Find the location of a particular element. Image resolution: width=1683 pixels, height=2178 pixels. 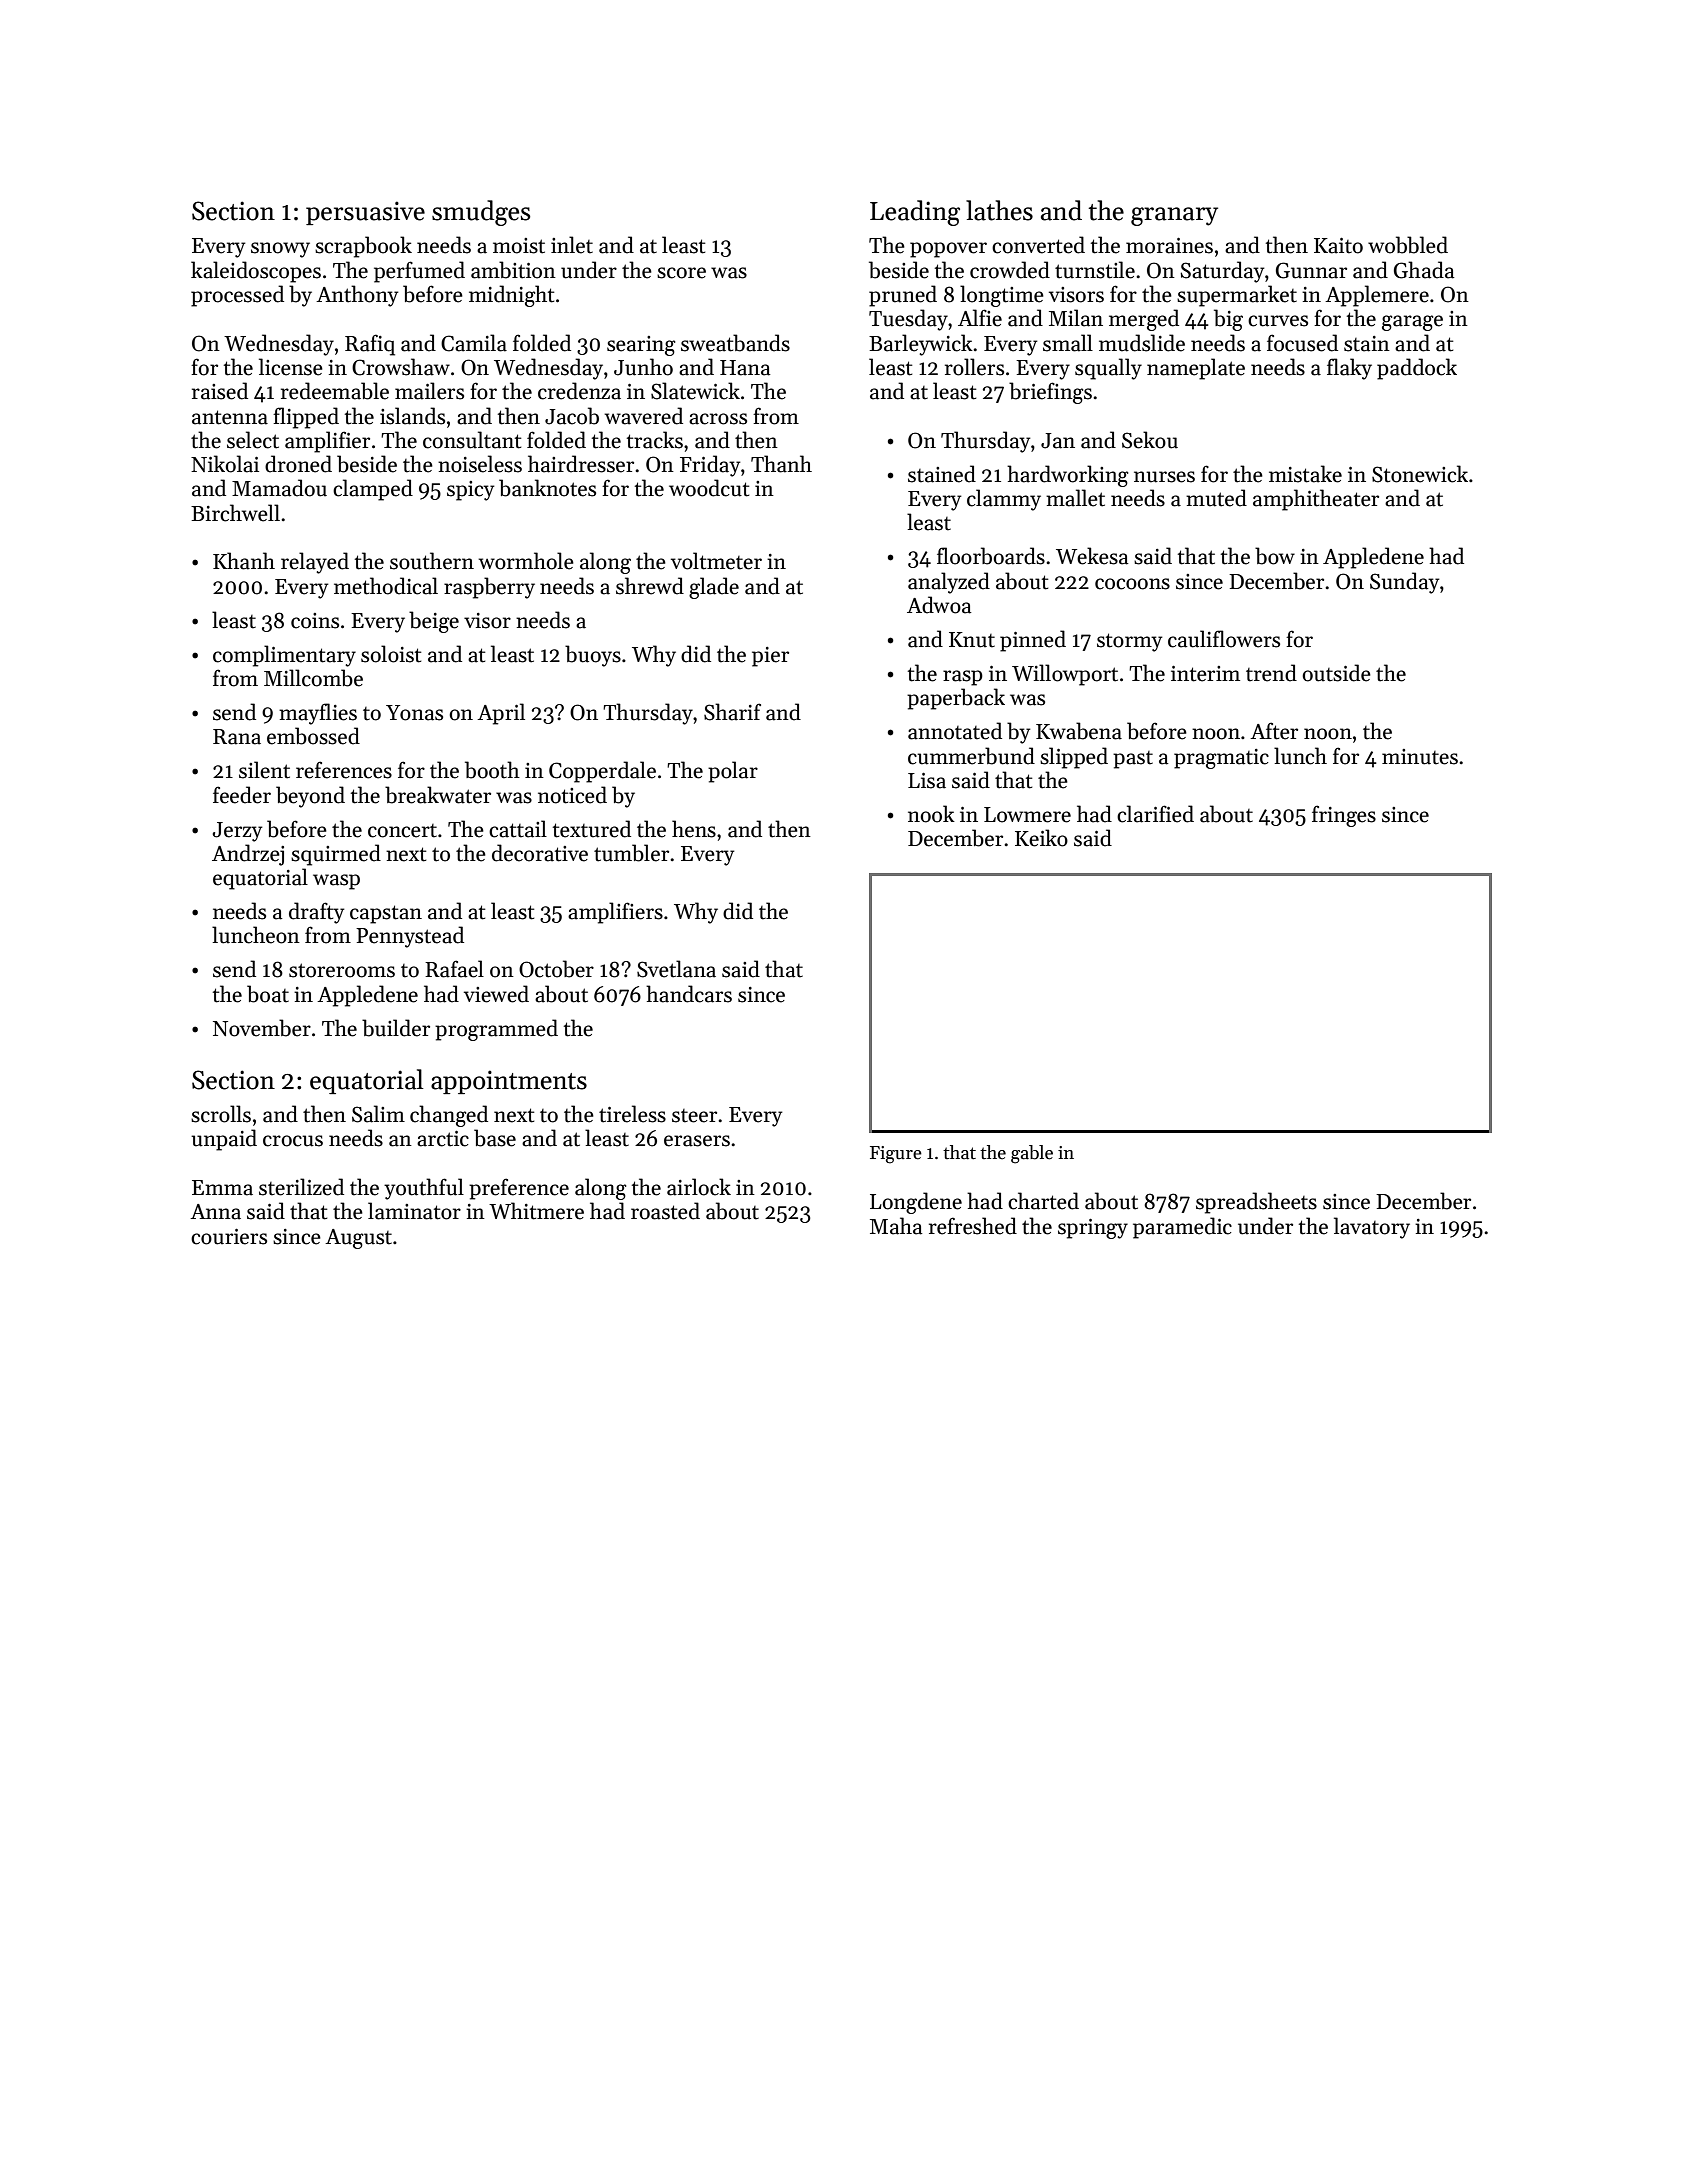

drafty is located at coordinates (316, 913).
